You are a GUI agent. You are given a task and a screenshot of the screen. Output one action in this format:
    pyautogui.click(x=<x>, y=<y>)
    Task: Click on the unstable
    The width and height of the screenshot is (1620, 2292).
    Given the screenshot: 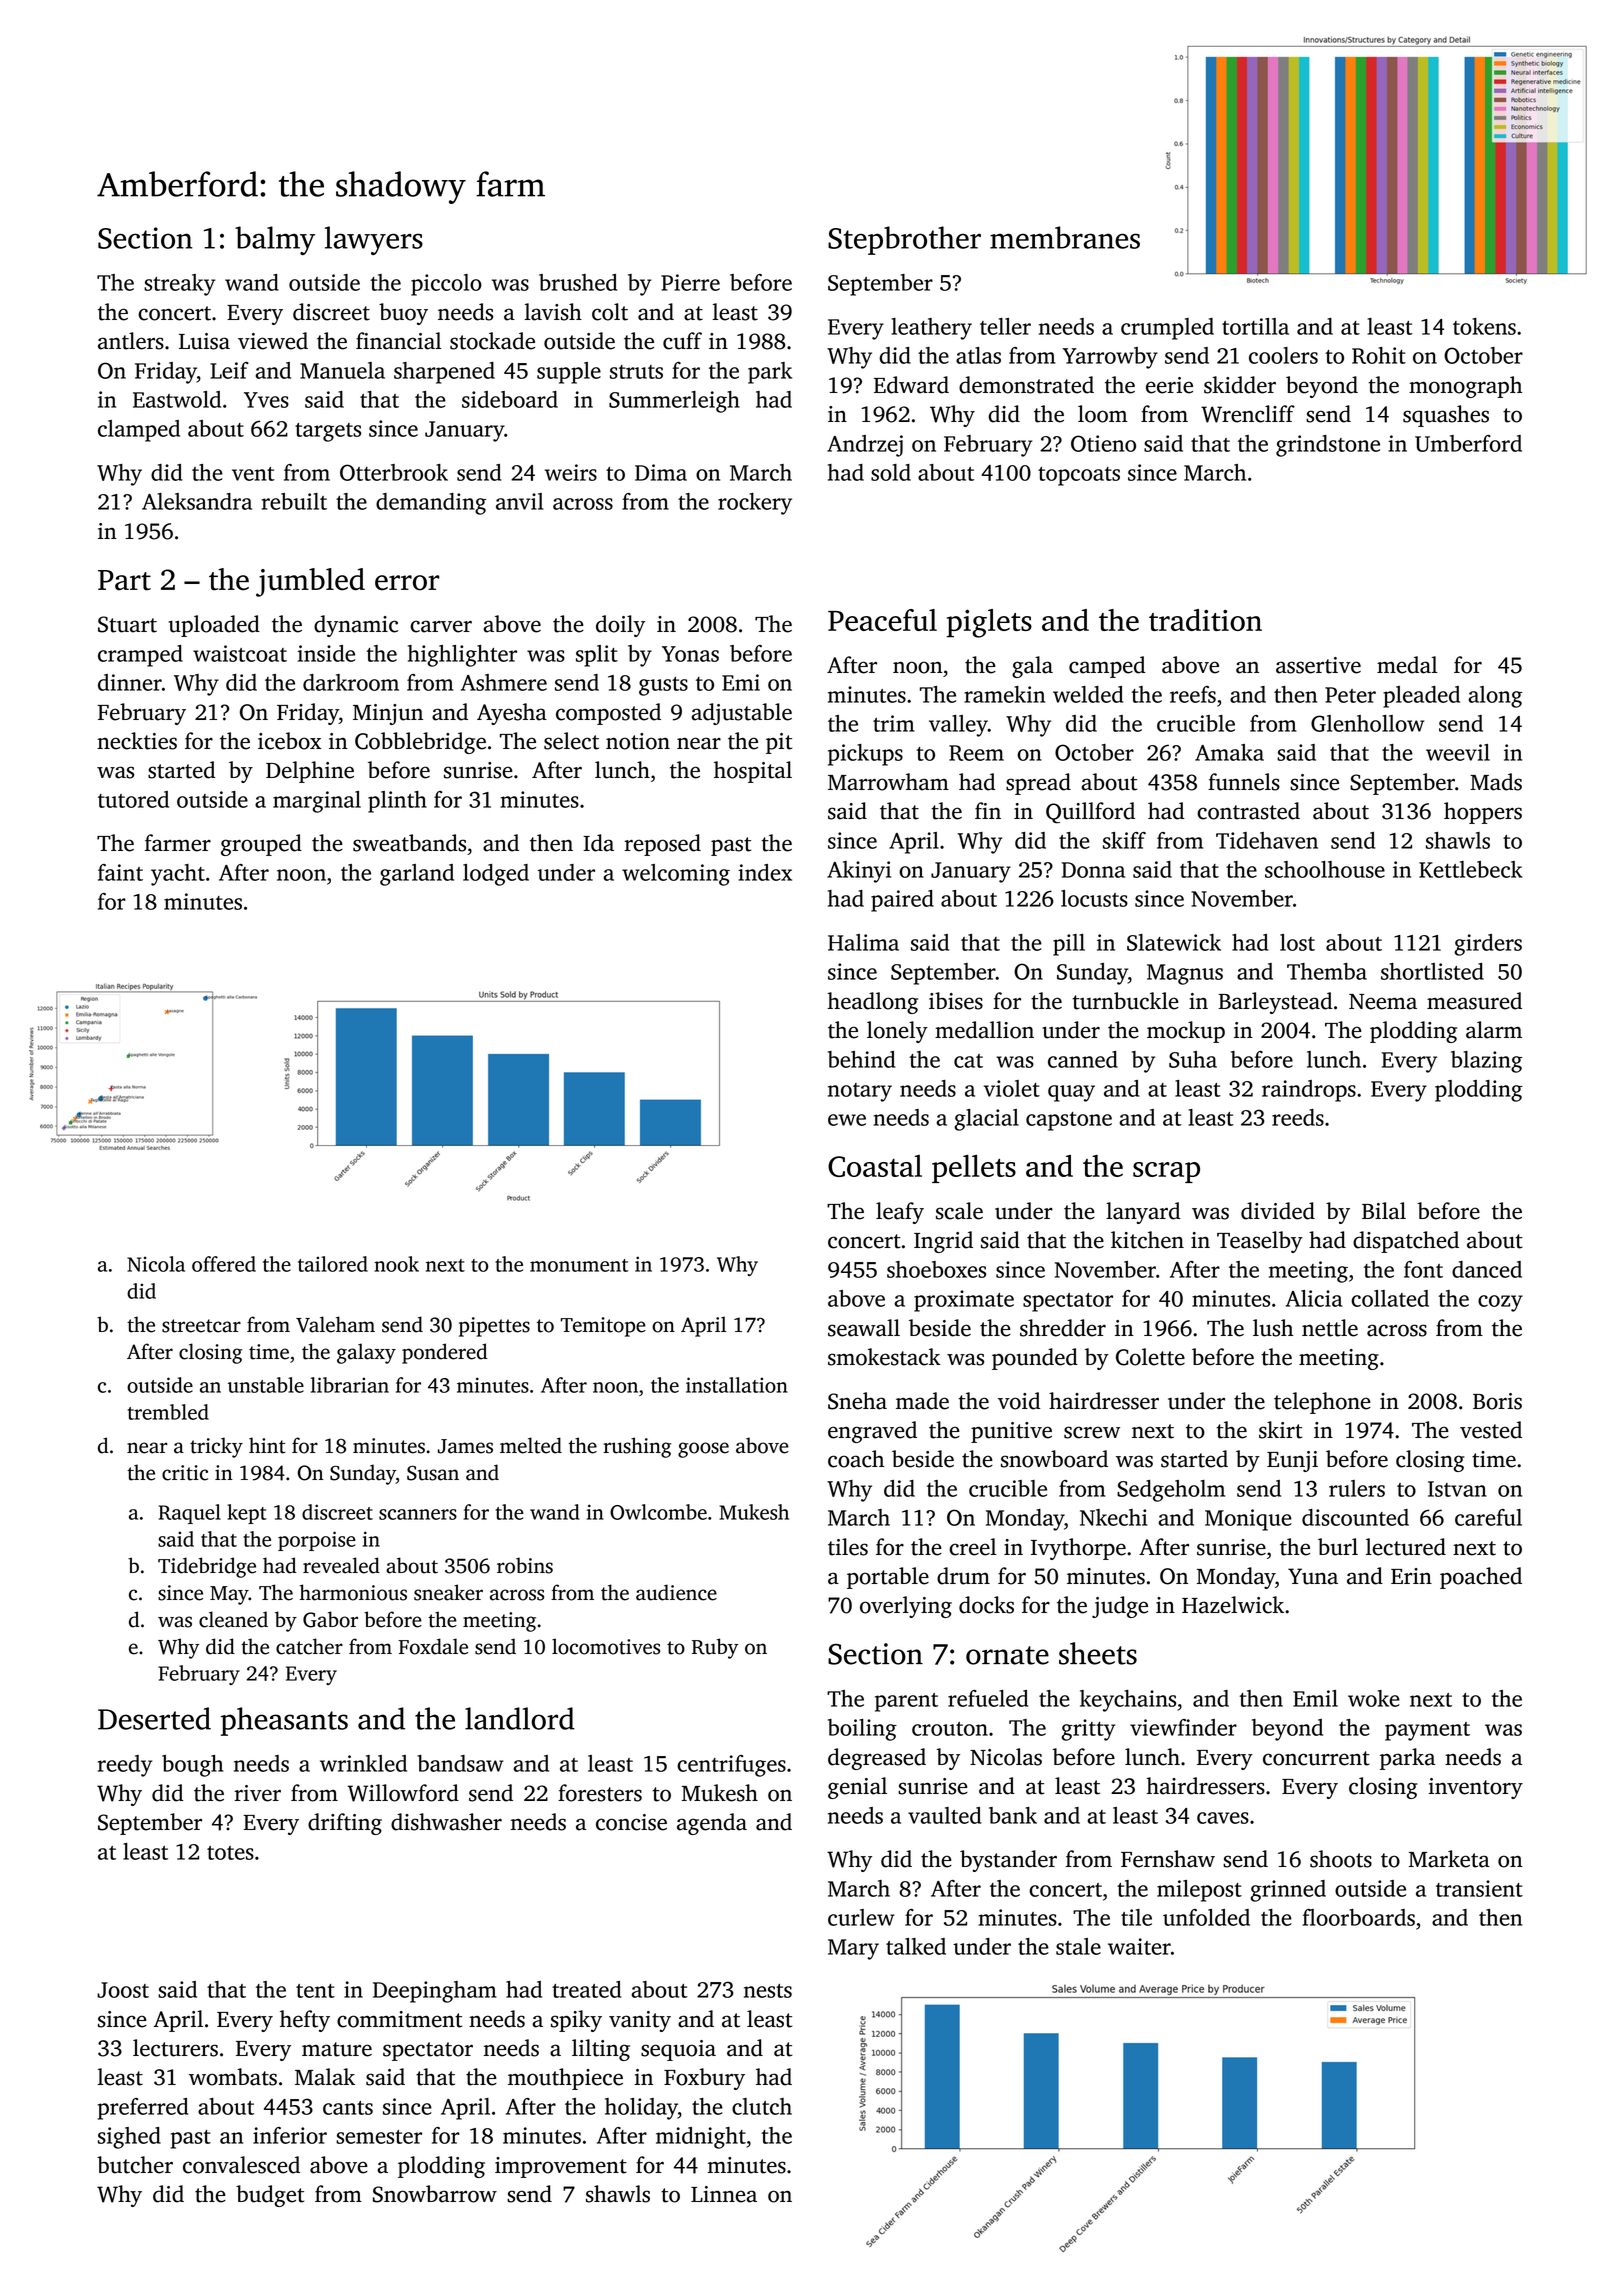 What is the action you would take?
    pyautogui.click(x=266, y=1385)
